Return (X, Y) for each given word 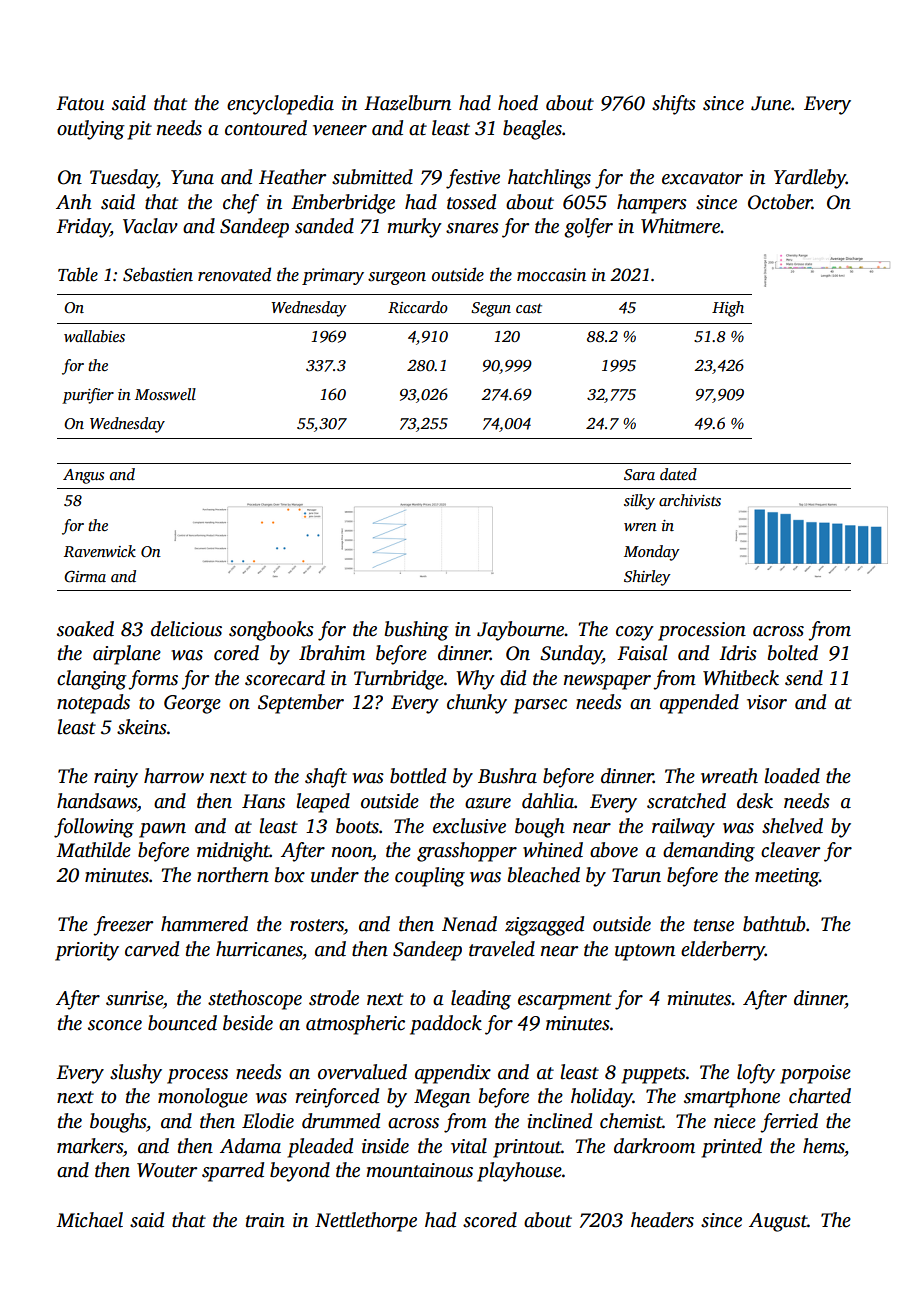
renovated (234, 274)
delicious (186, 629)
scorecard (285, 678)
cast (529, 308)
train (265, 1220)
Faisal (642, 653)
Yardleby (810, 179)
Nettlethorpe (366, 1222)
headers (662, 1220)
